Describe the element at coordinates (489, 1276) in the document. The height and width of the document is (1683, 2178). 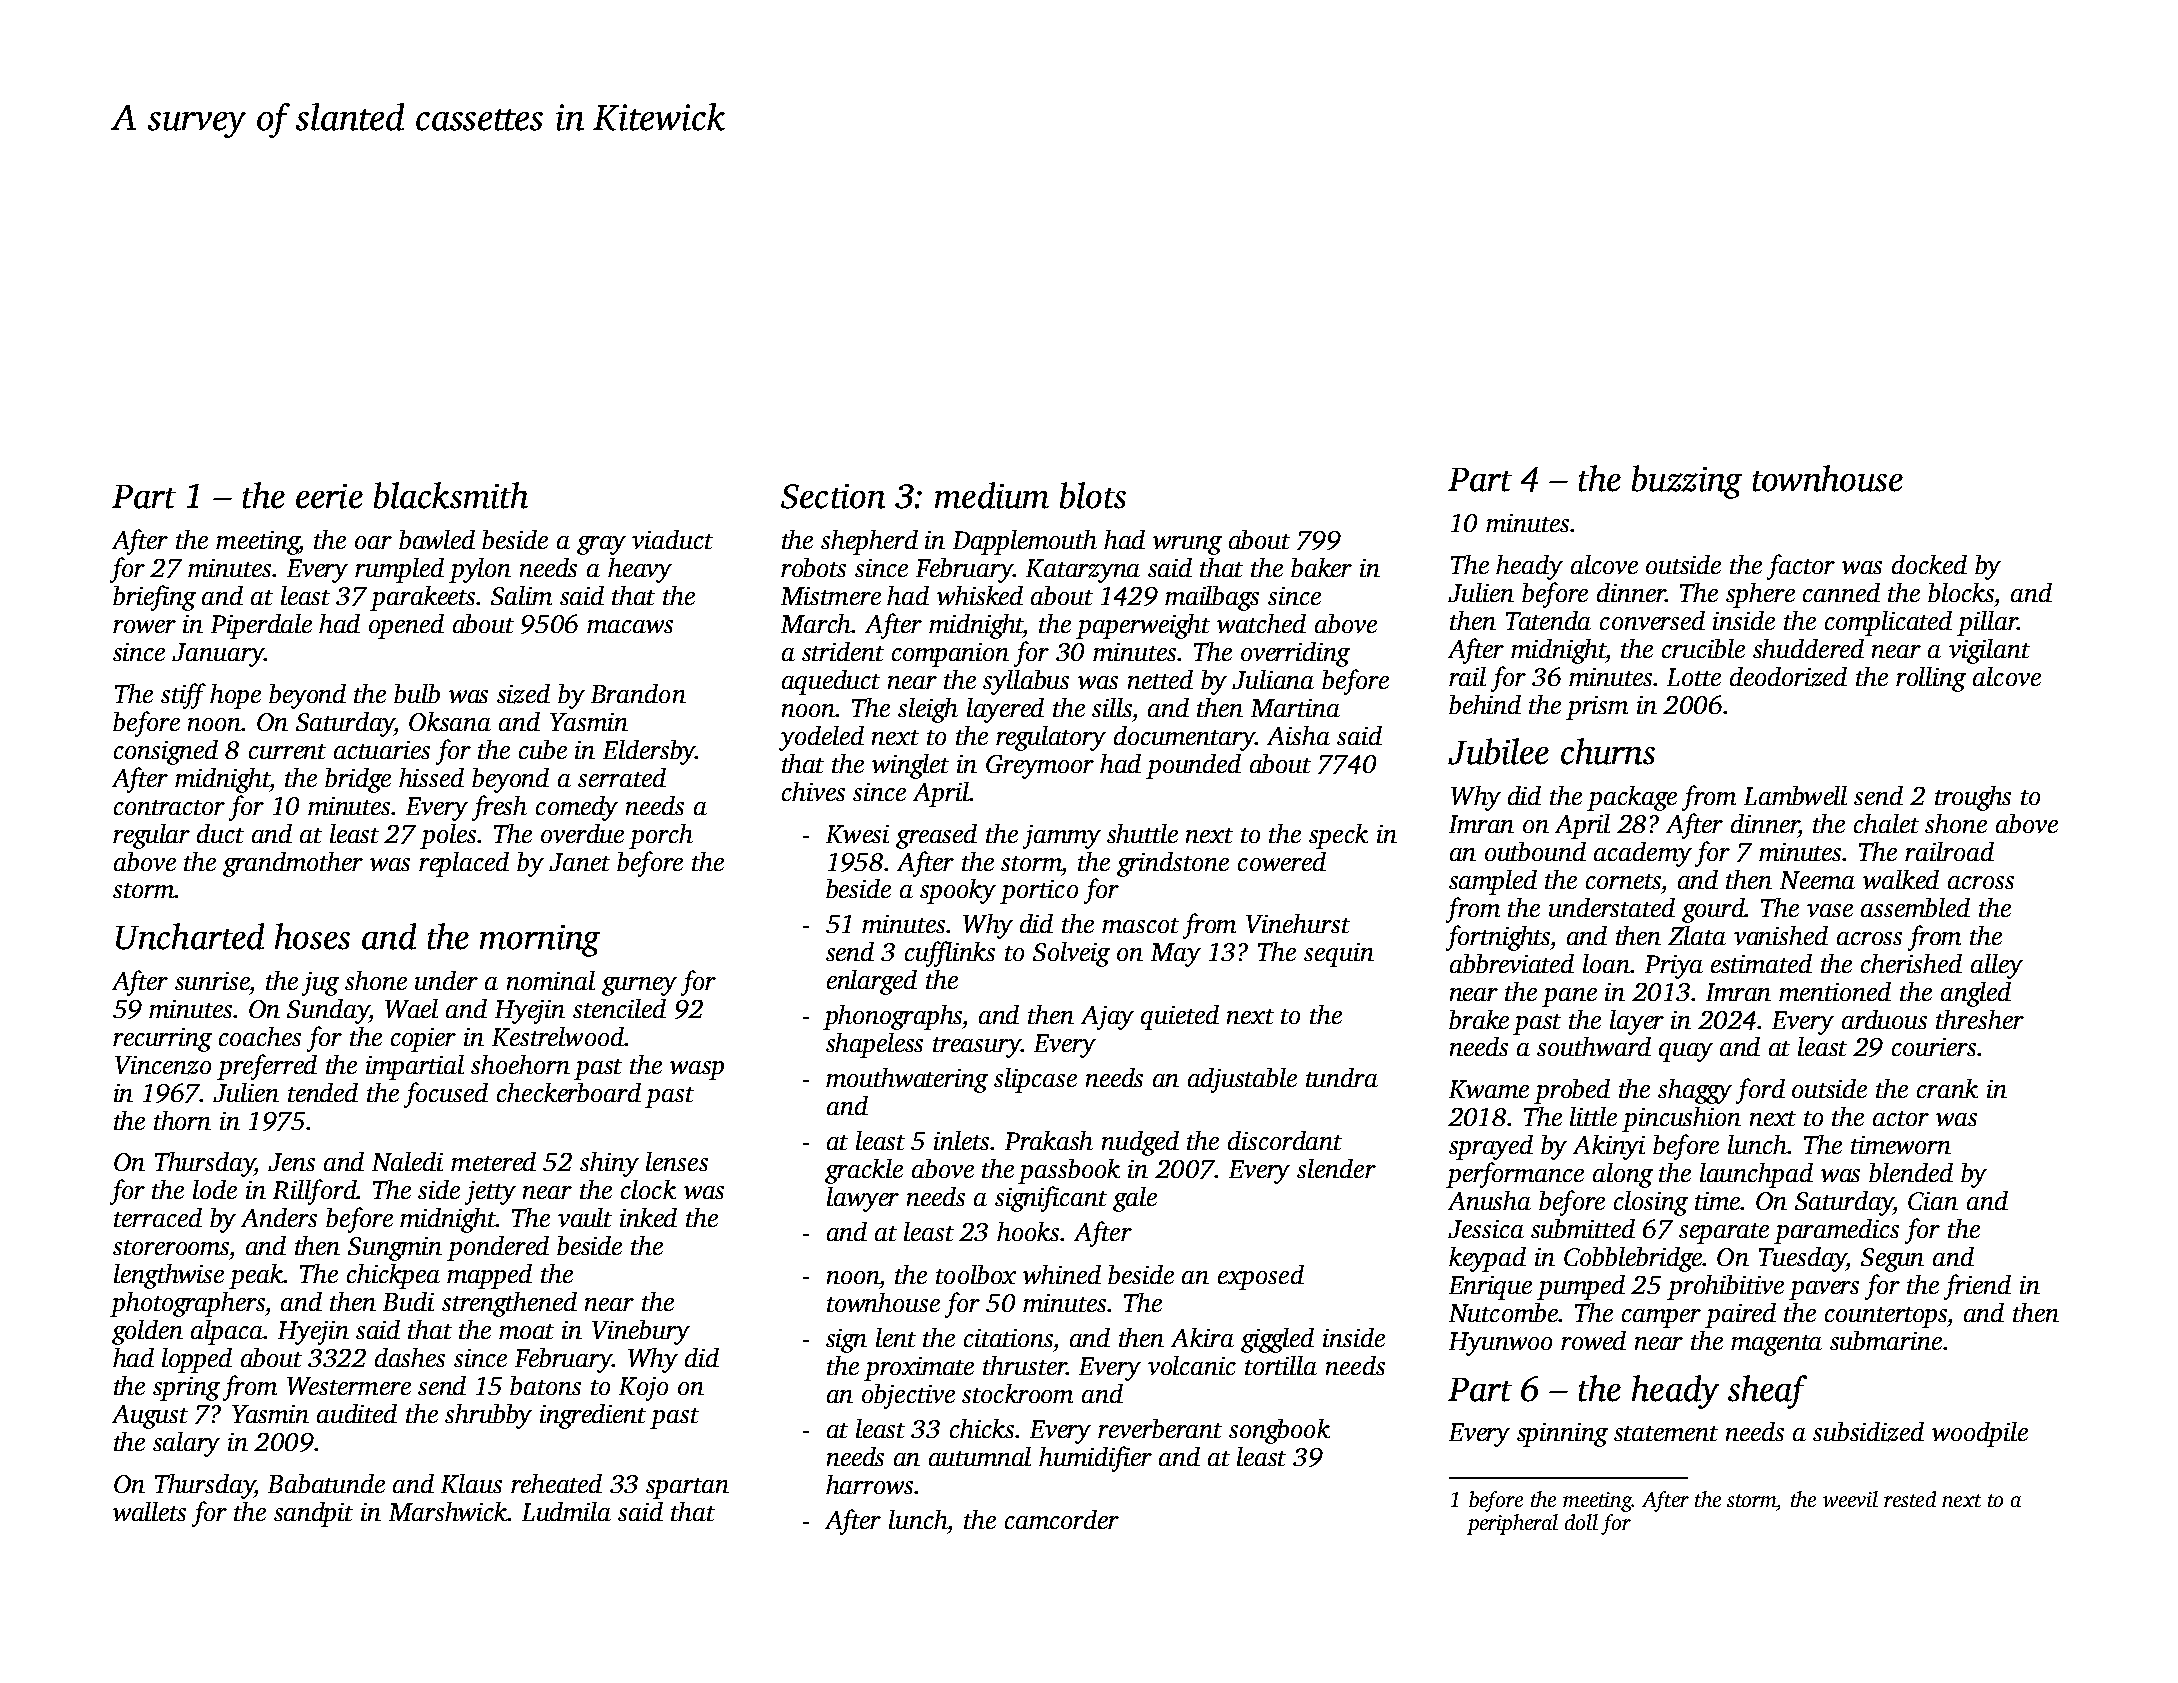
I see `mapped` at that location.
